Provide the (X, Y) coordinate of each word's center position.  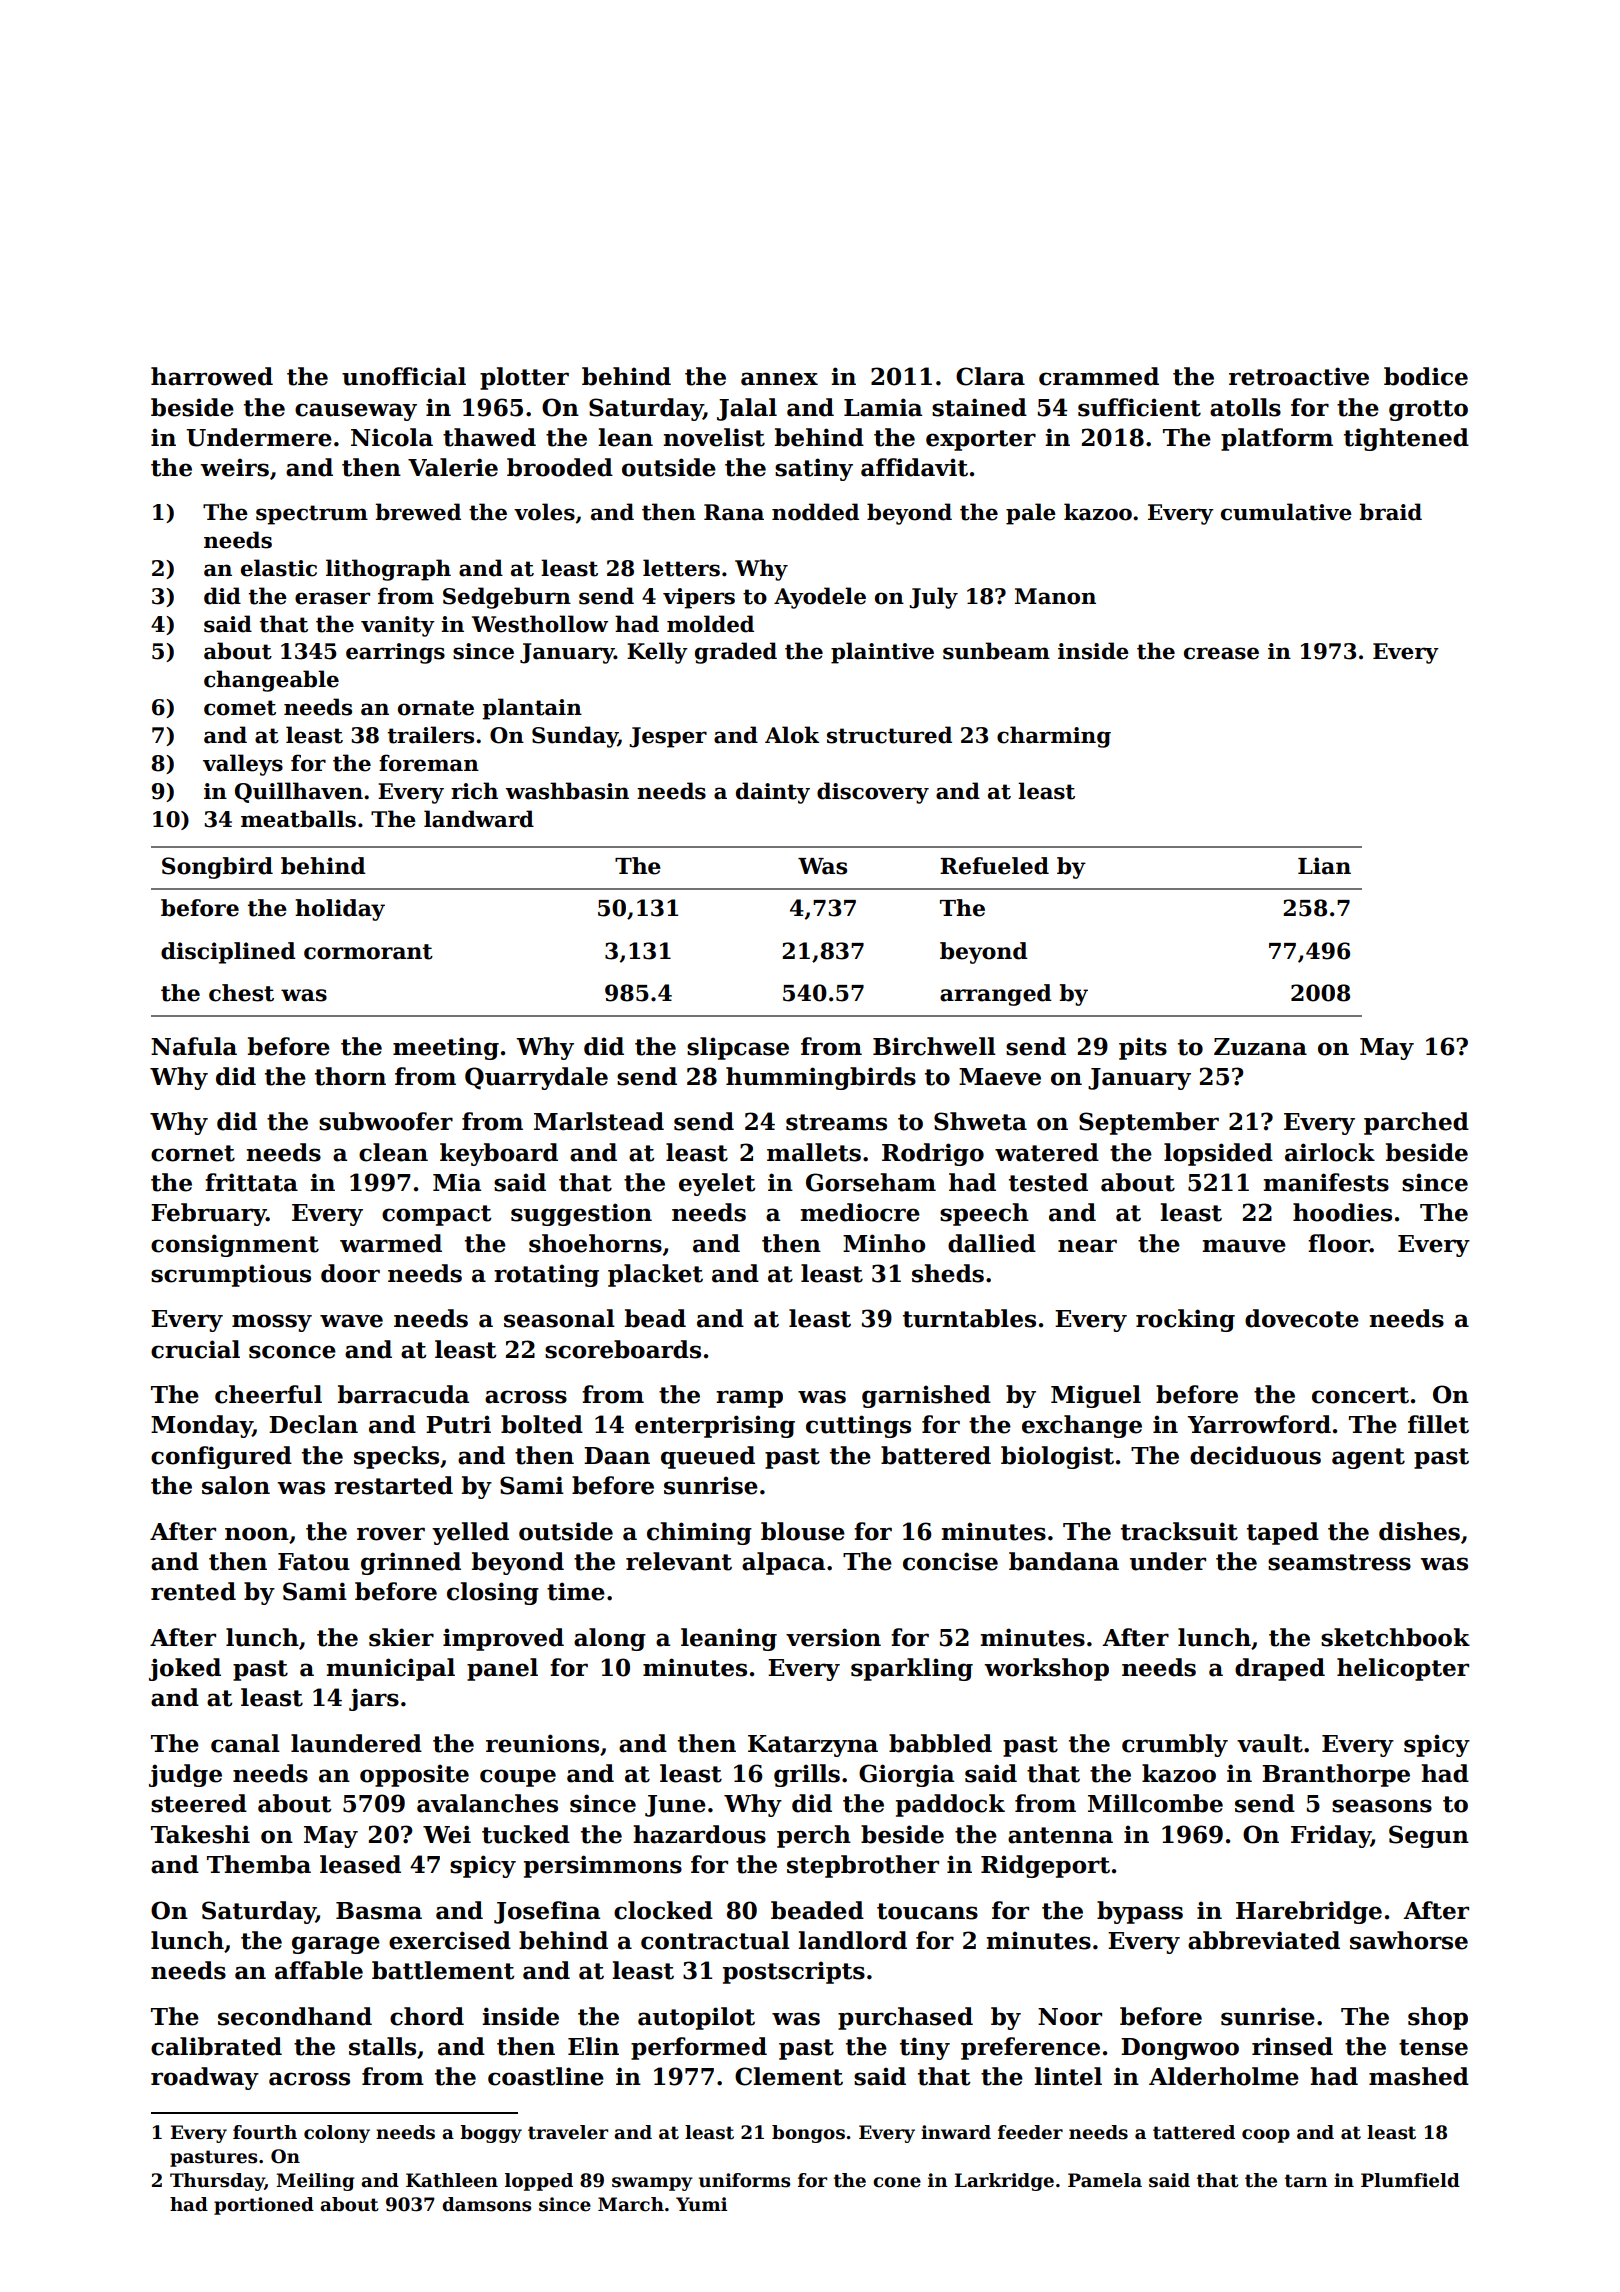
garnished (926, 1396)
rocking (1185, 1320)
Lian (1324, 866)
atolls (1245, 407)
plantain (532, 709)
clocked (663, 1910)
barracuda (403, 1394)
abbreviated (1264, 1940)
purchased (905, 2018)
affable (319, 1970)
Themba (259, 1864)
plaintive (882, 653)
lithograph (388, 570)
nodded (815, 512)
